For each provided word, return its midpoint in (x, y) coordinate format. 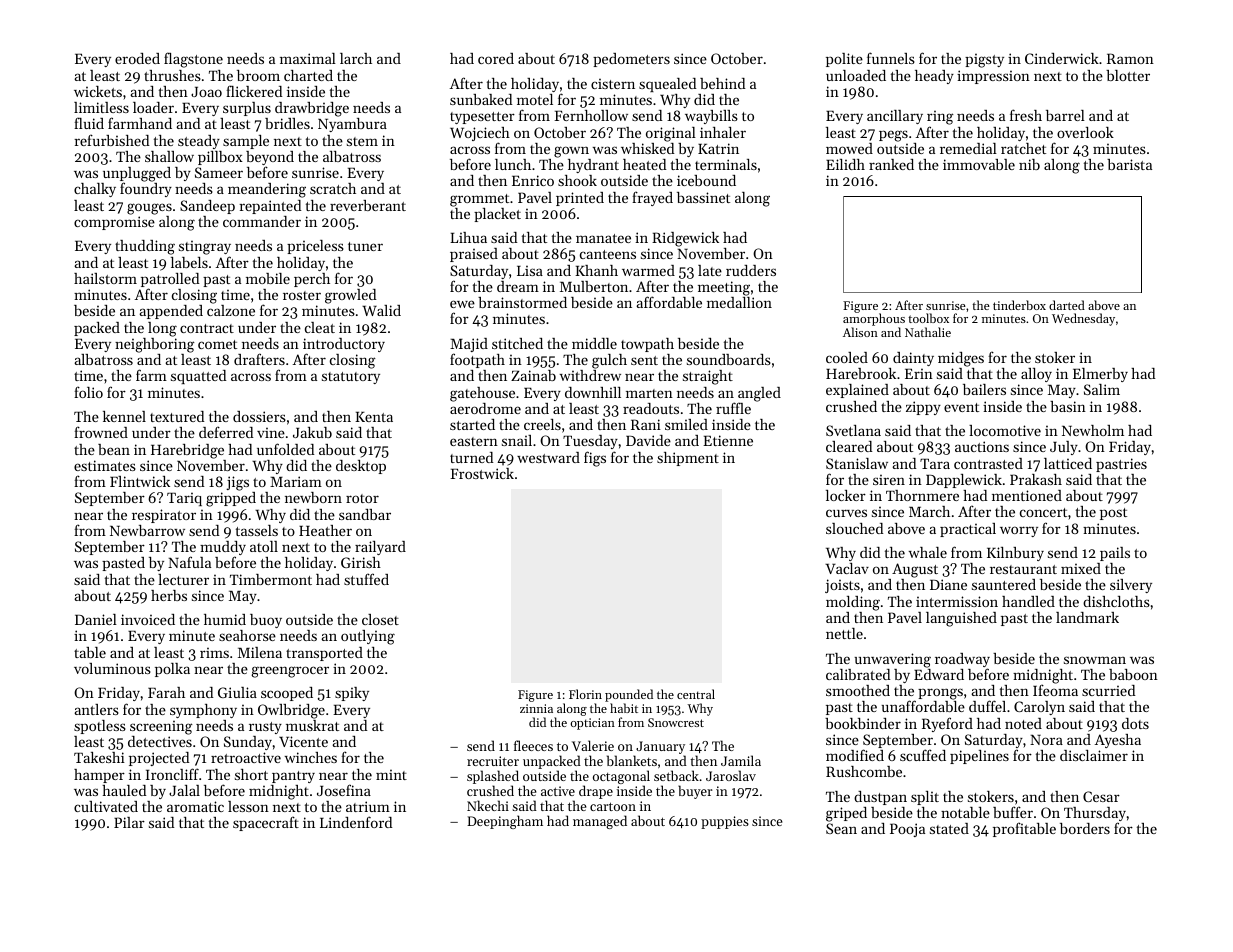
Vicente (303, 741)
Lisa (530, 271)
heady (934, 77)
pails (1115, 554)
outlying (368, 637)
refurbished (112, 140)
